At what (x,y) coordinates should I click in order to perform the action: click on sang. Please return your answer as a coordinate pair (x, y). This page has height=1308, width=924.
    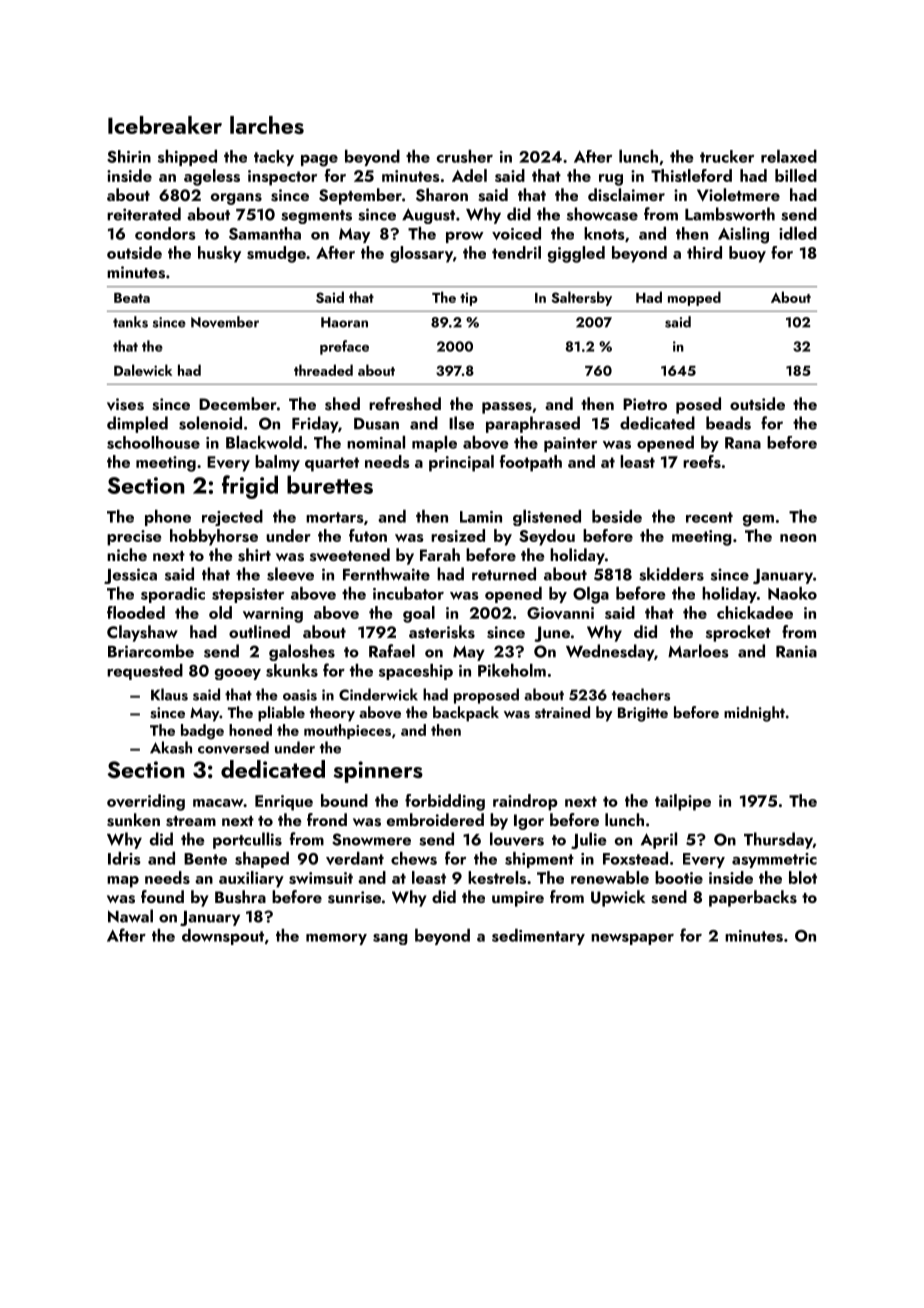
    Looking at the image, I should click on (390, 939).
